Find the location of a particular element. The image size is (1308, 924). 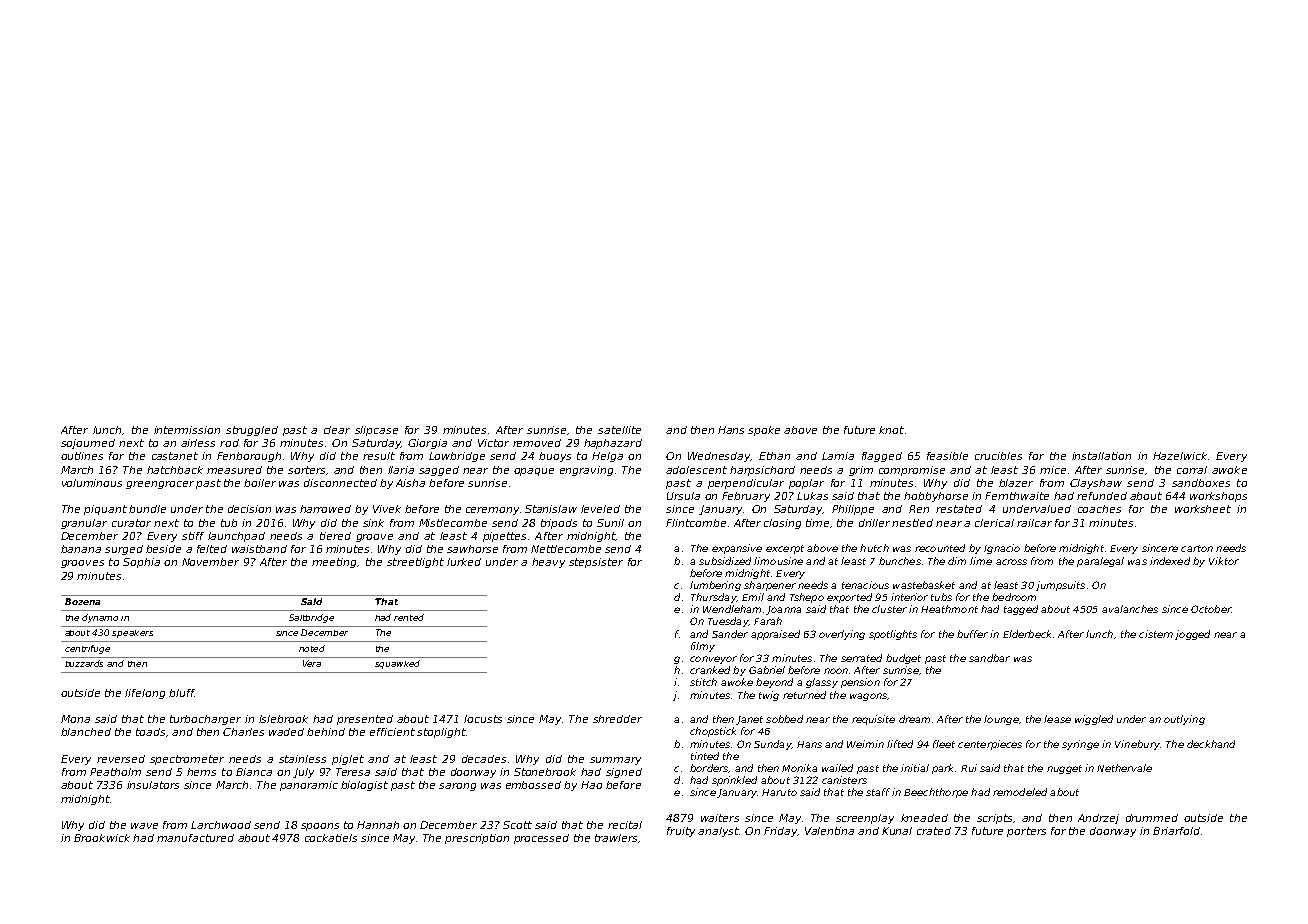

stepsister is located at coordinates (596, 563).
